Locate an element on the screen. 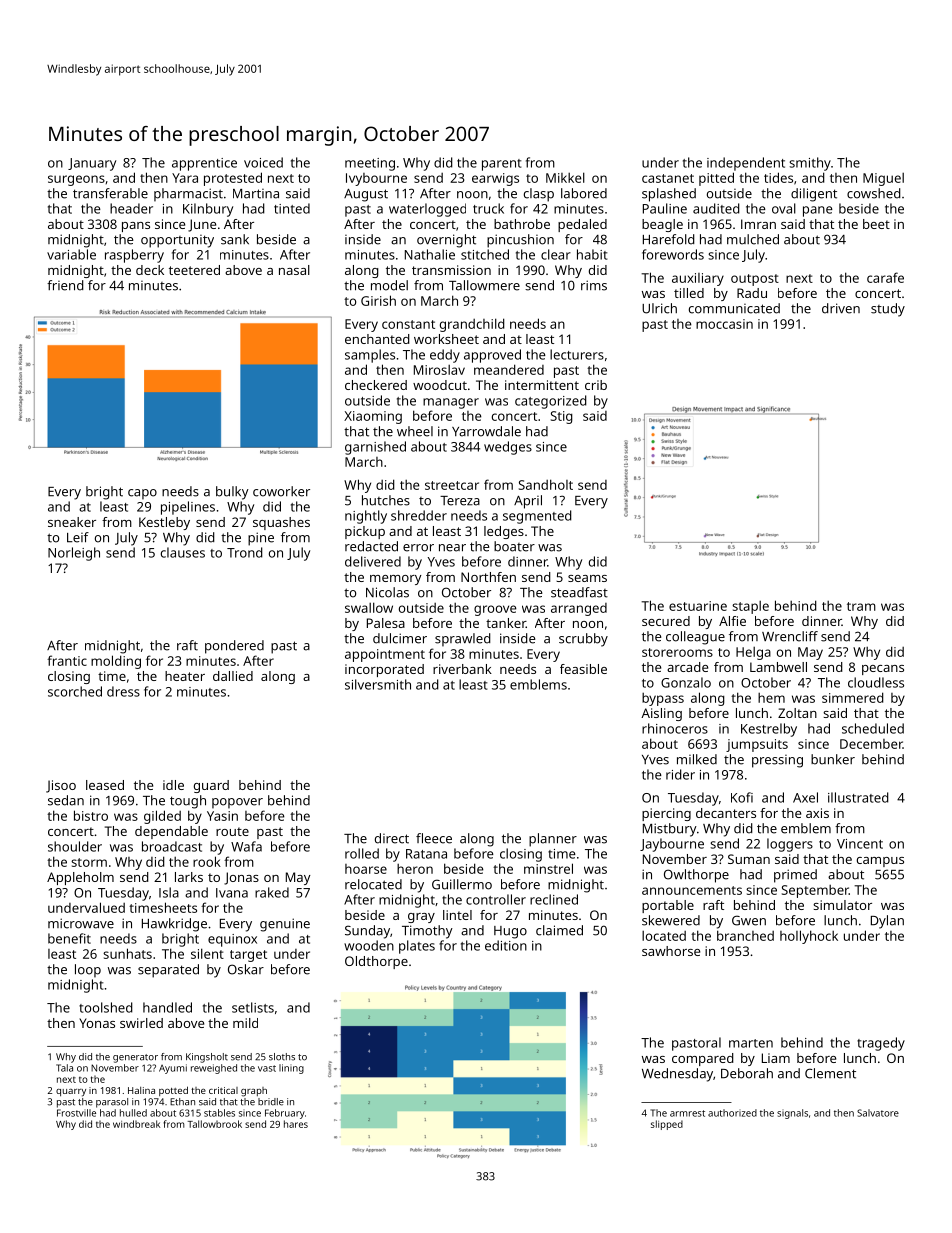  capo is located at coordinates (142, 494).
